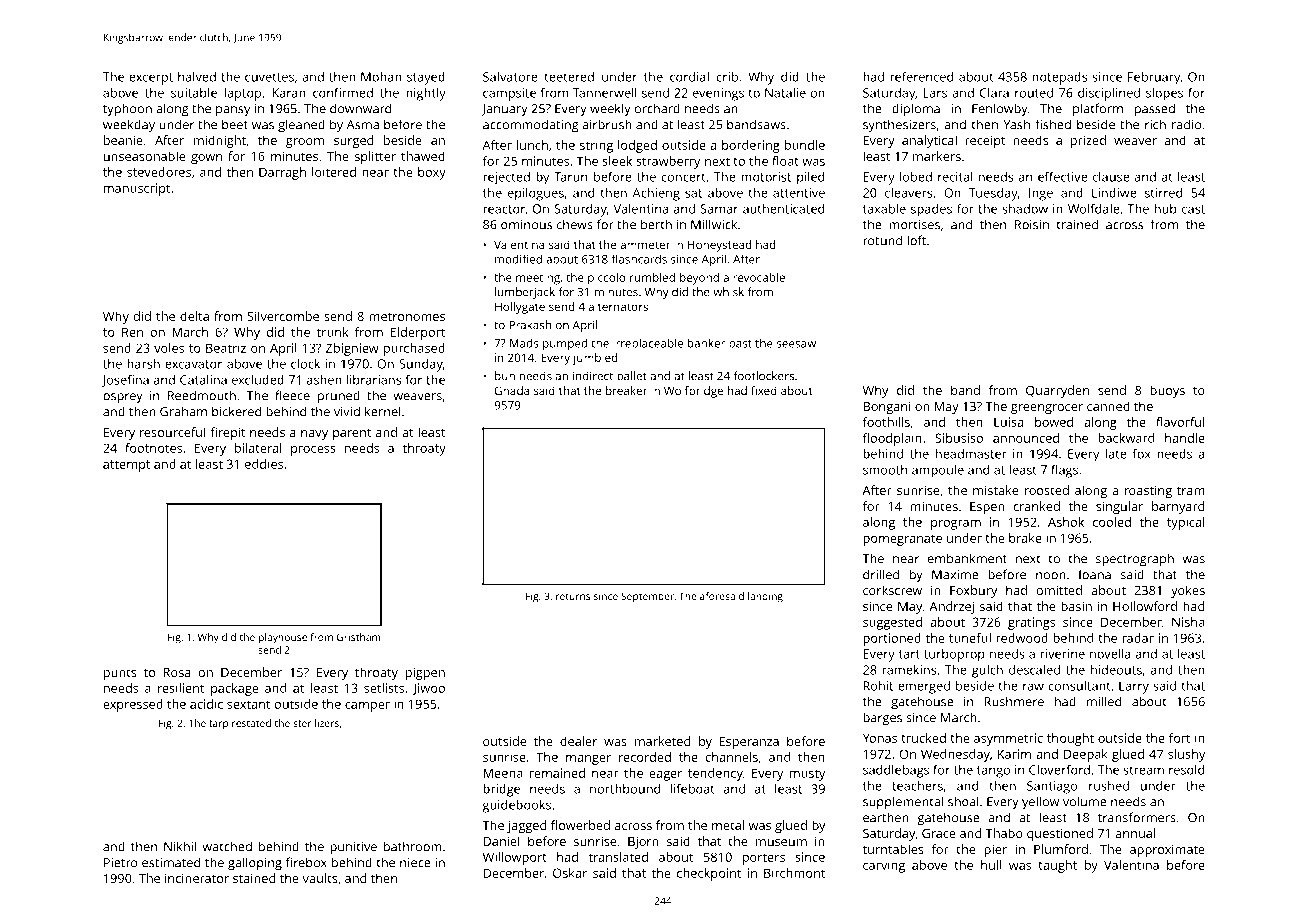  What do you see at coordinates (137, 189) in the screenshot?
I see `manuscript` at bounding box center [137, 189].
